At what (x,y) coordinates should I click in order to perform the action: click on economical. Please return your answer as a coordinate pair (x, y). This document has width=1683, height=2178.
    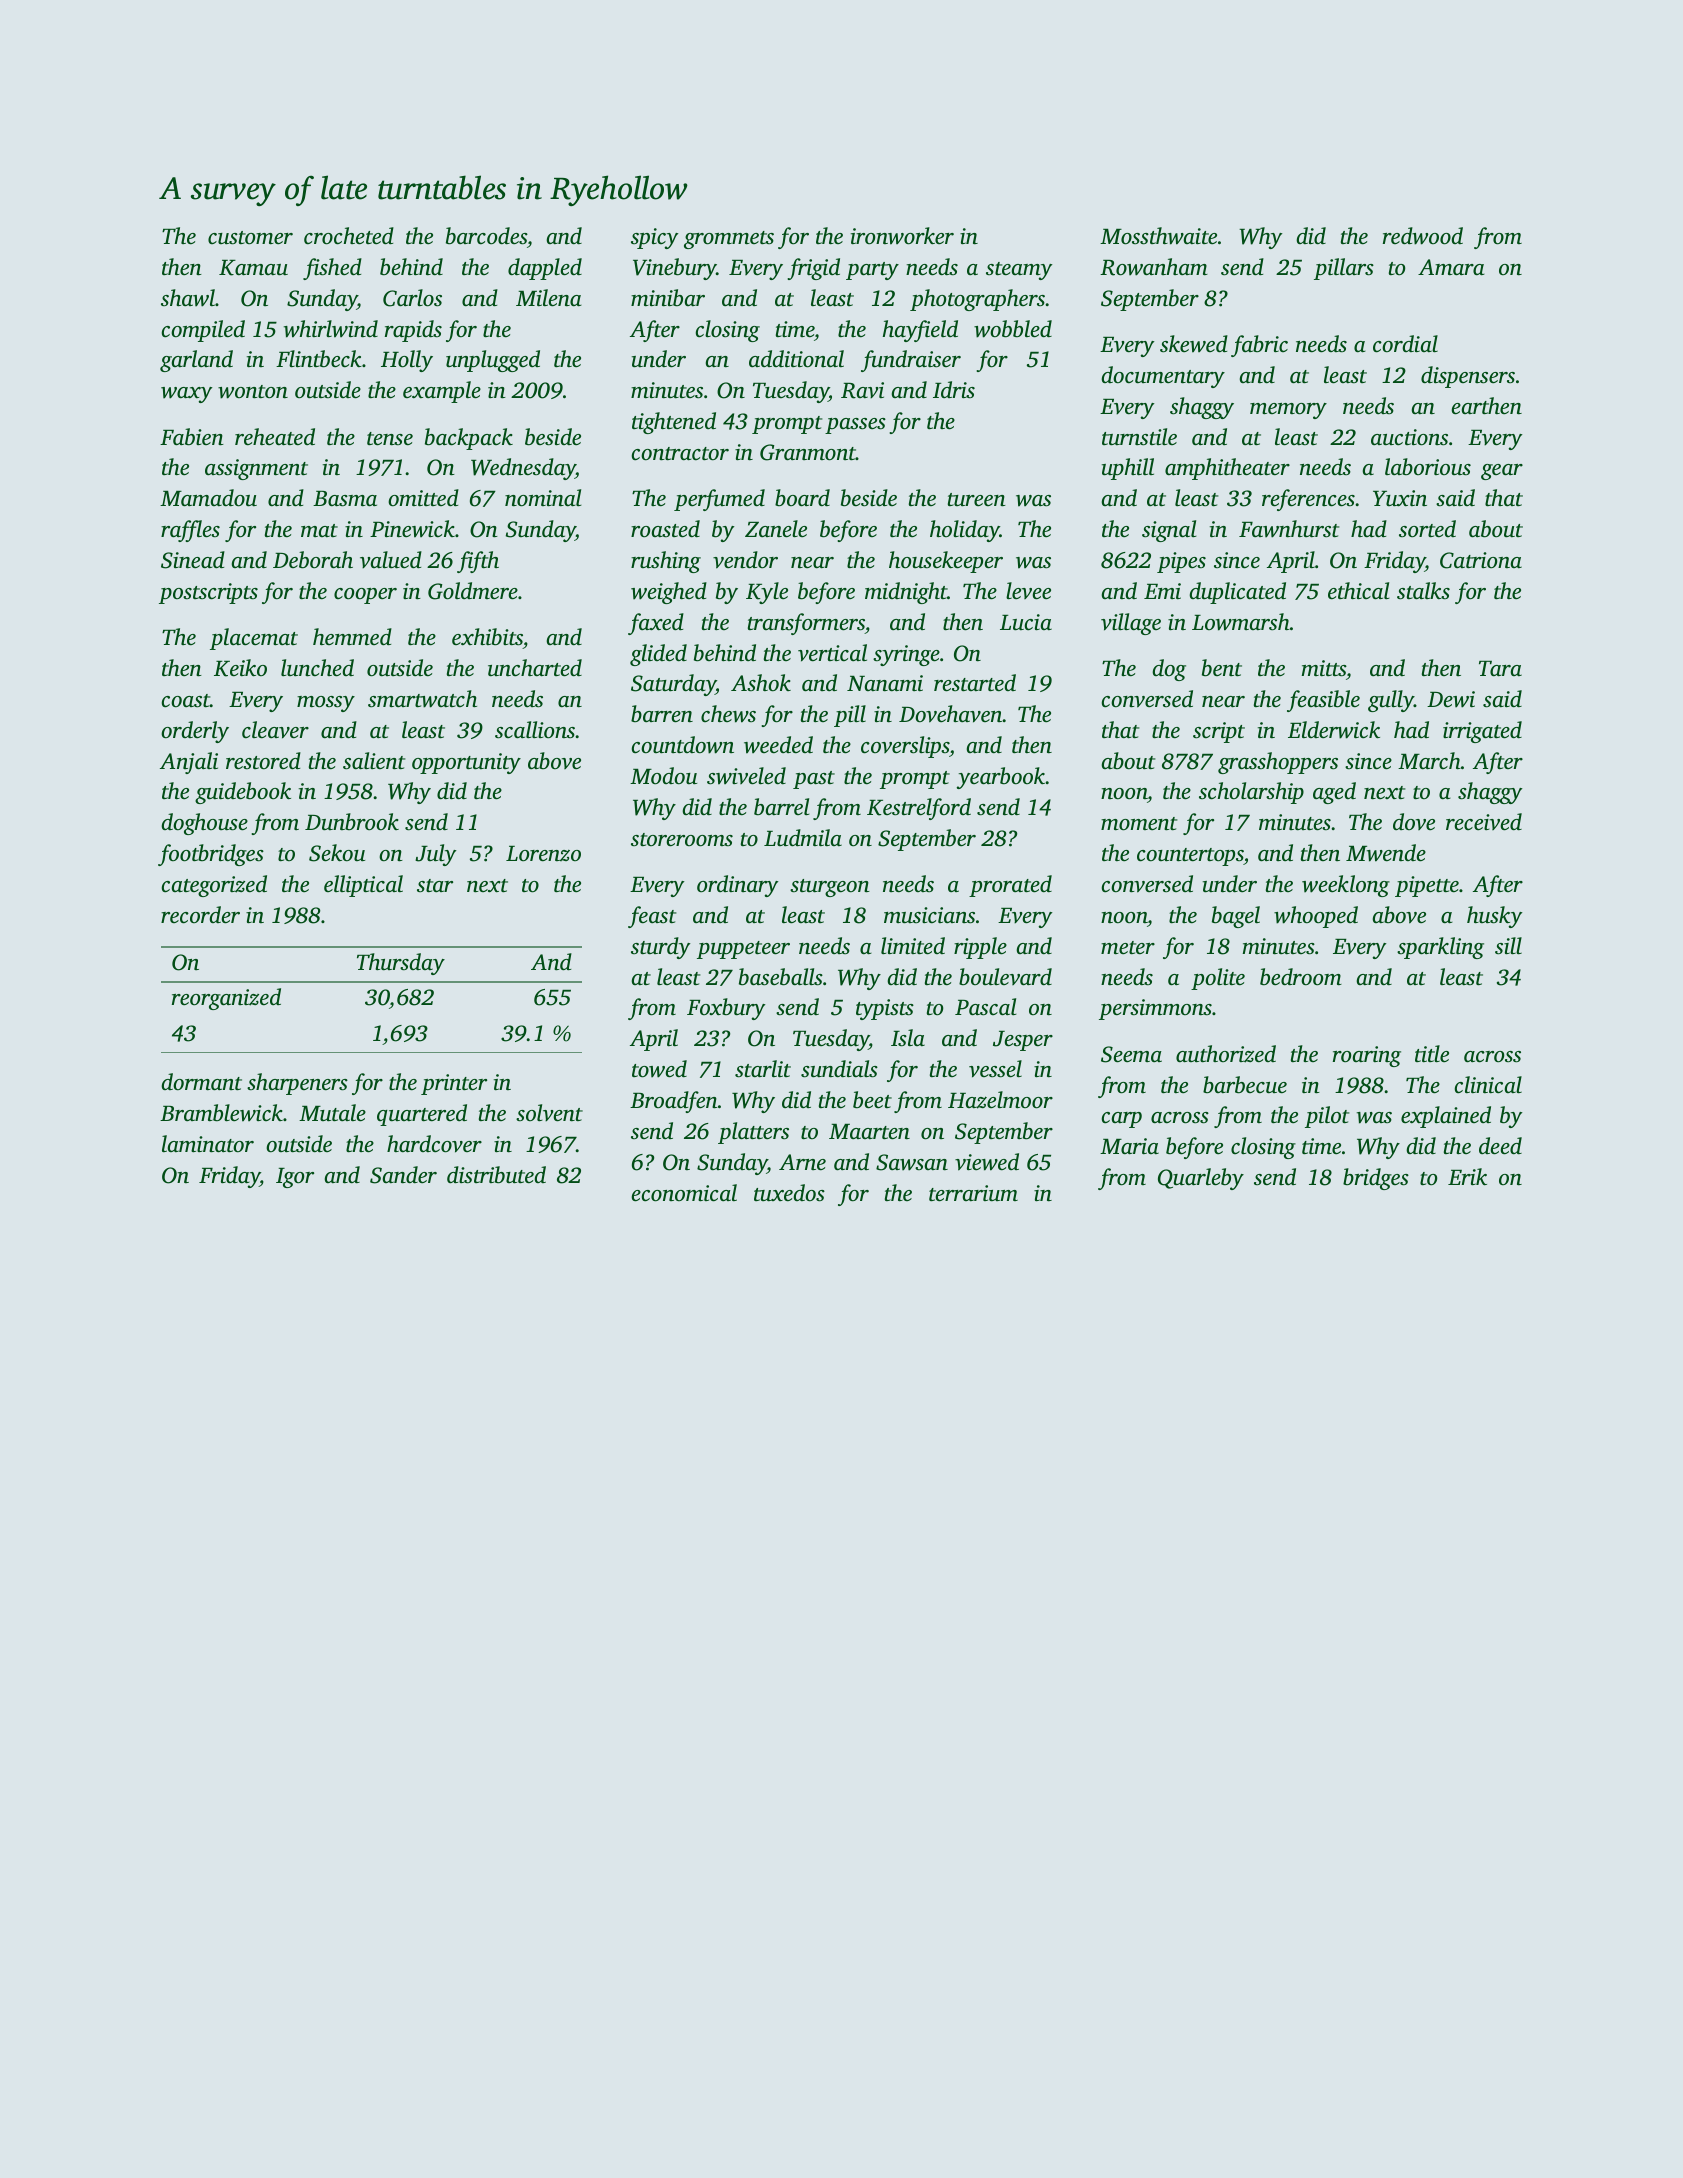
    Looking at the image, I should click on (684, 1193).
